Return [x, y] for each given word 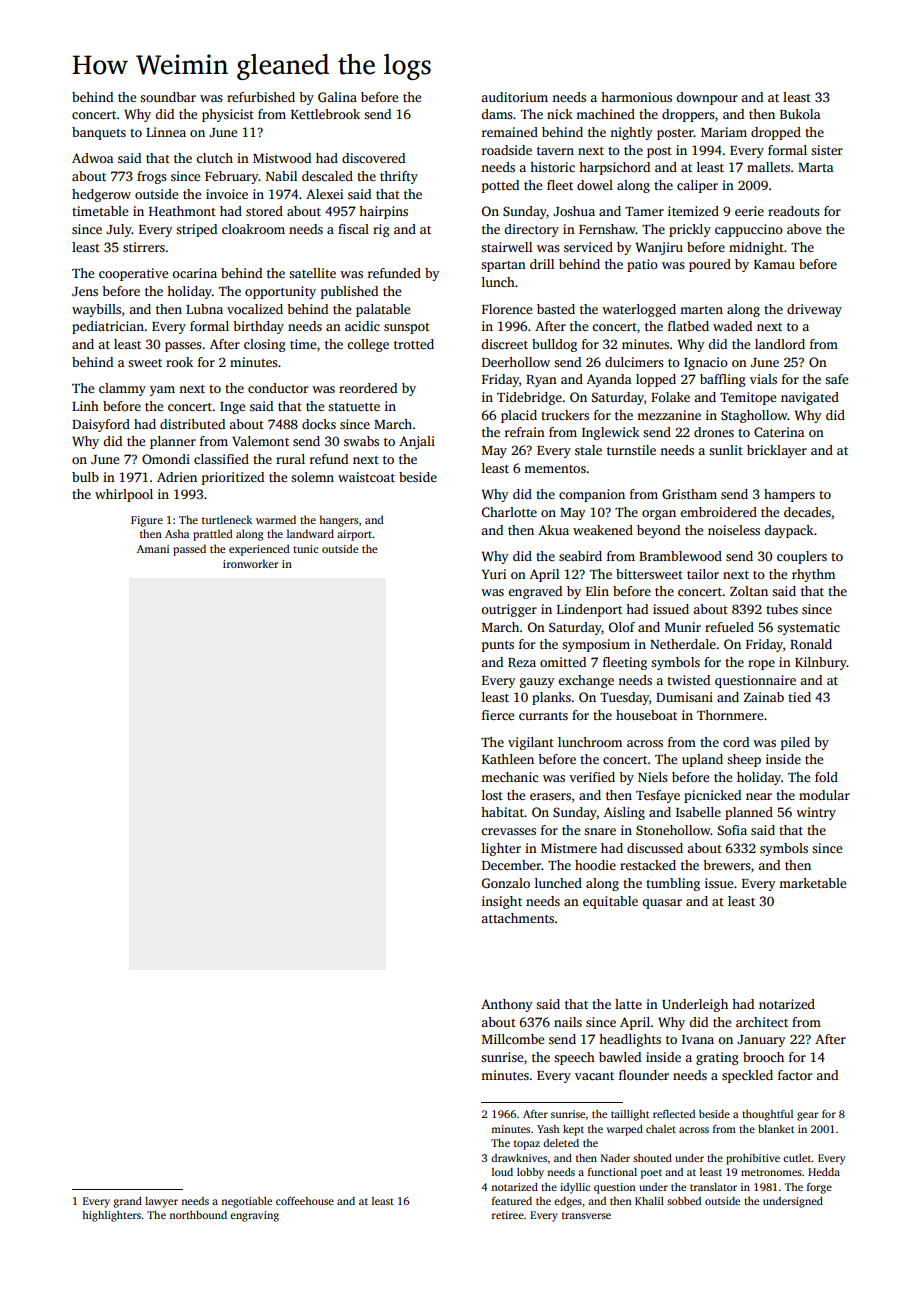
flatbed [688, 326]
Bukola [800, 114]
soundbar [168, 97]
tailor [703, 574]
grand [127, 1202]
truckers [565, 415]
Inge [232, 408]
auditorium [514, 97]
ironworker [251, 563]
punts [498, 646]
